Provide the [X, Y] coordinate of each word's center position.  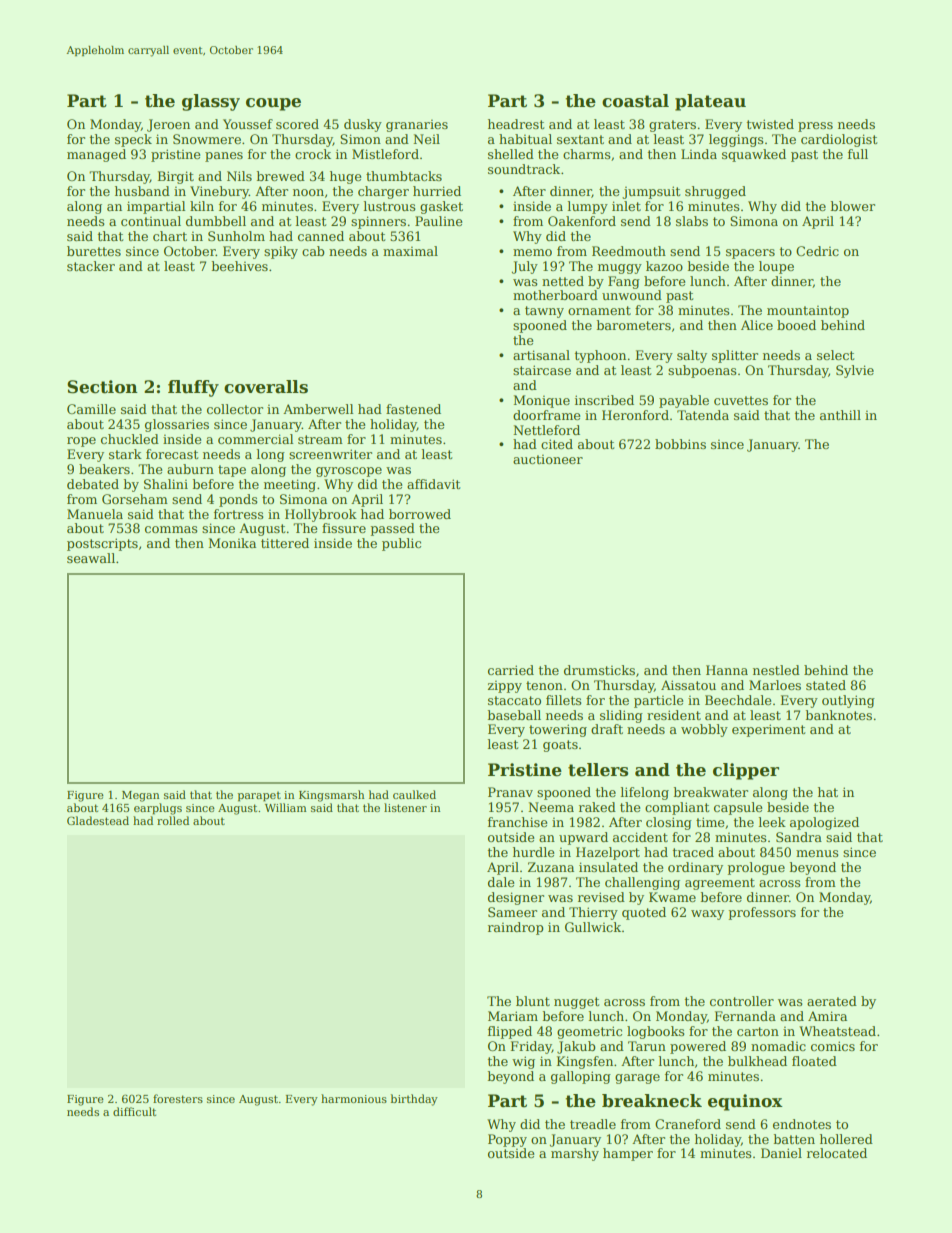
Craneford [688, 1124]
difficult [134, 1111]
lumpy [588, 207]
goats [560, 746]
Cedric [817, 251]
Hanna [727, 670]
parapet [259, 797]
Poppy [507, 1140]
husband [142, 191]
